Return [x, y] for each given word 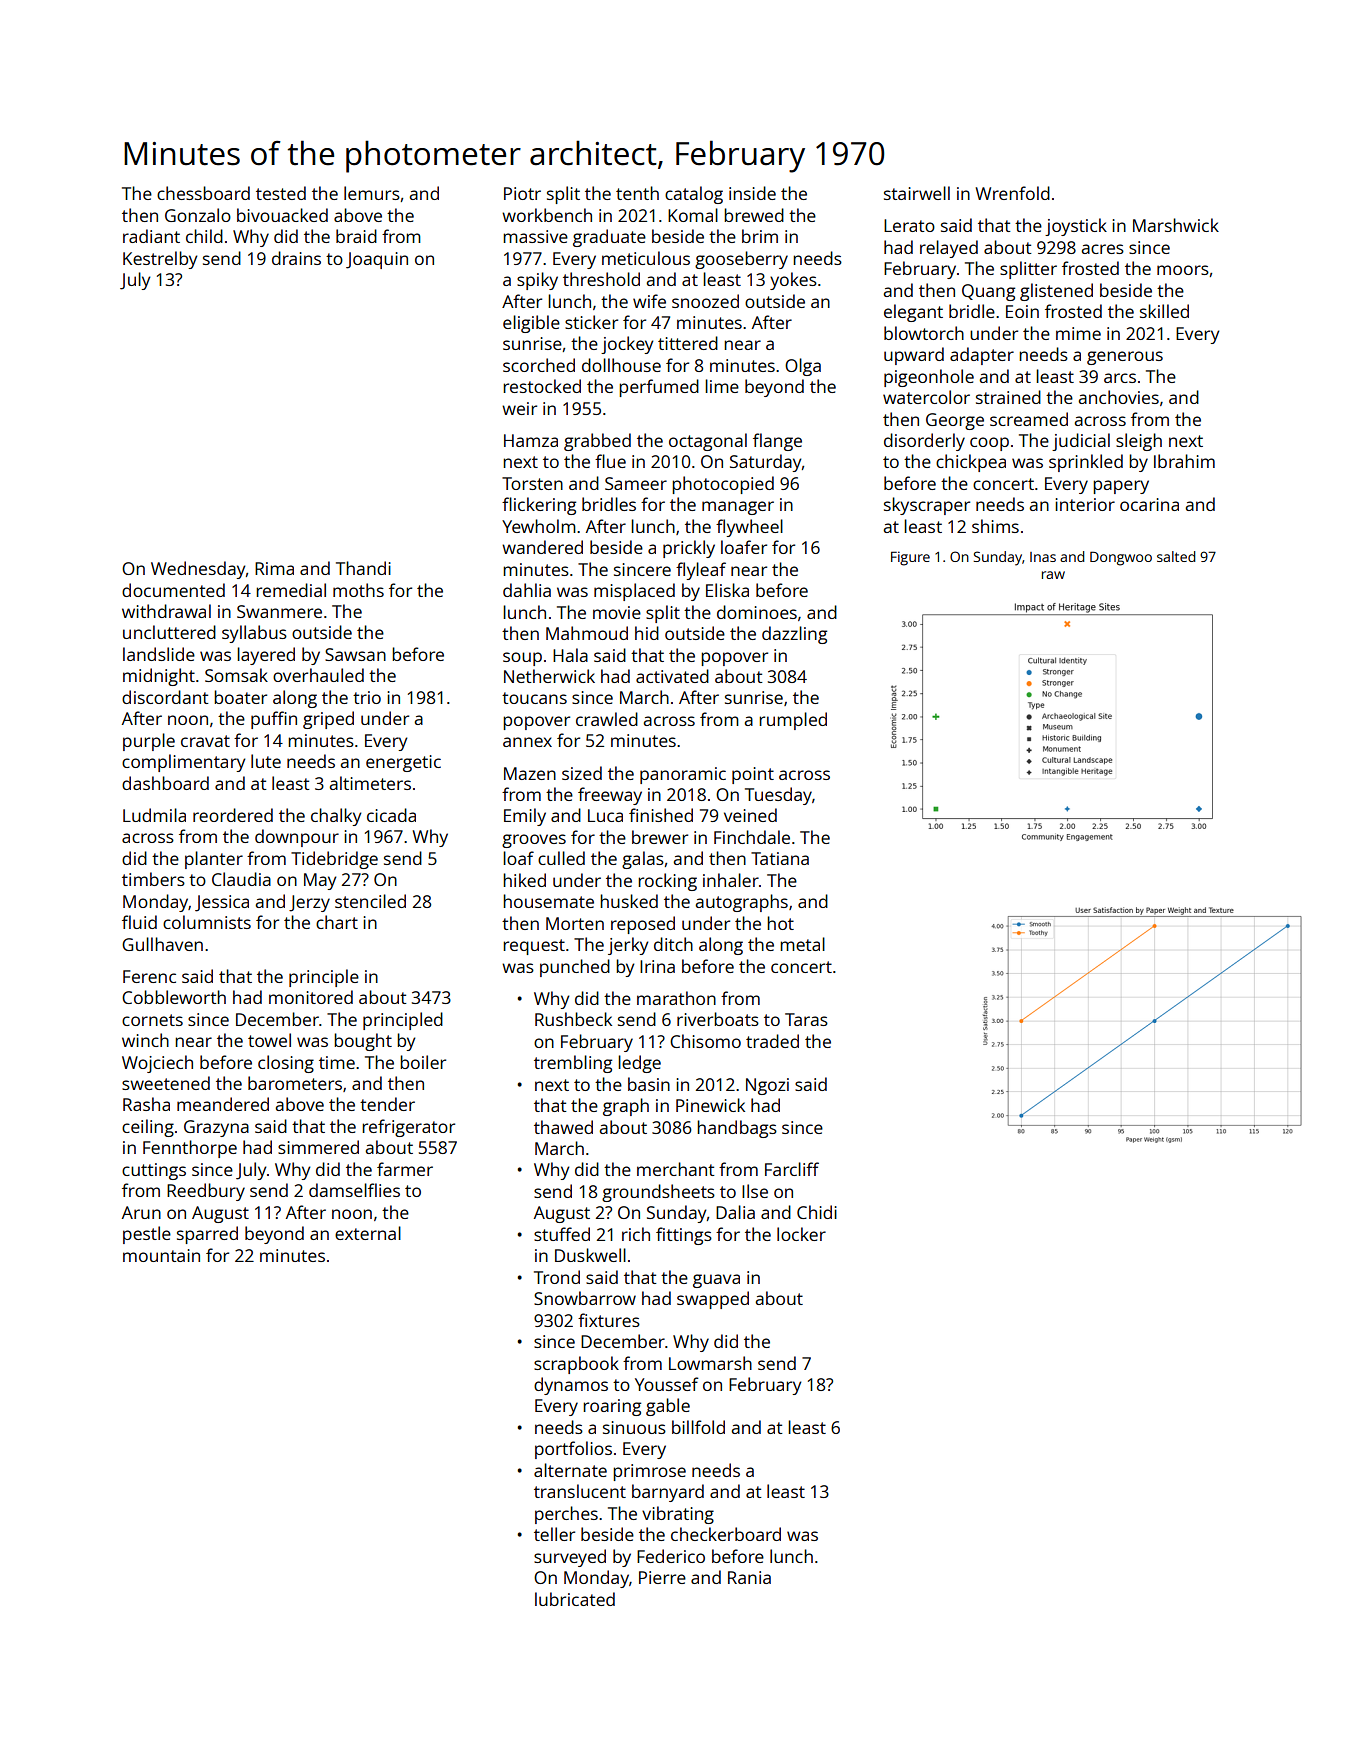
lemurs [372, 193]
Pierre [662, 1577]
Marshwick [1176, 225]
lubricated [575, 1599]
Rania [749, 1577]
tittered [688, 343]
